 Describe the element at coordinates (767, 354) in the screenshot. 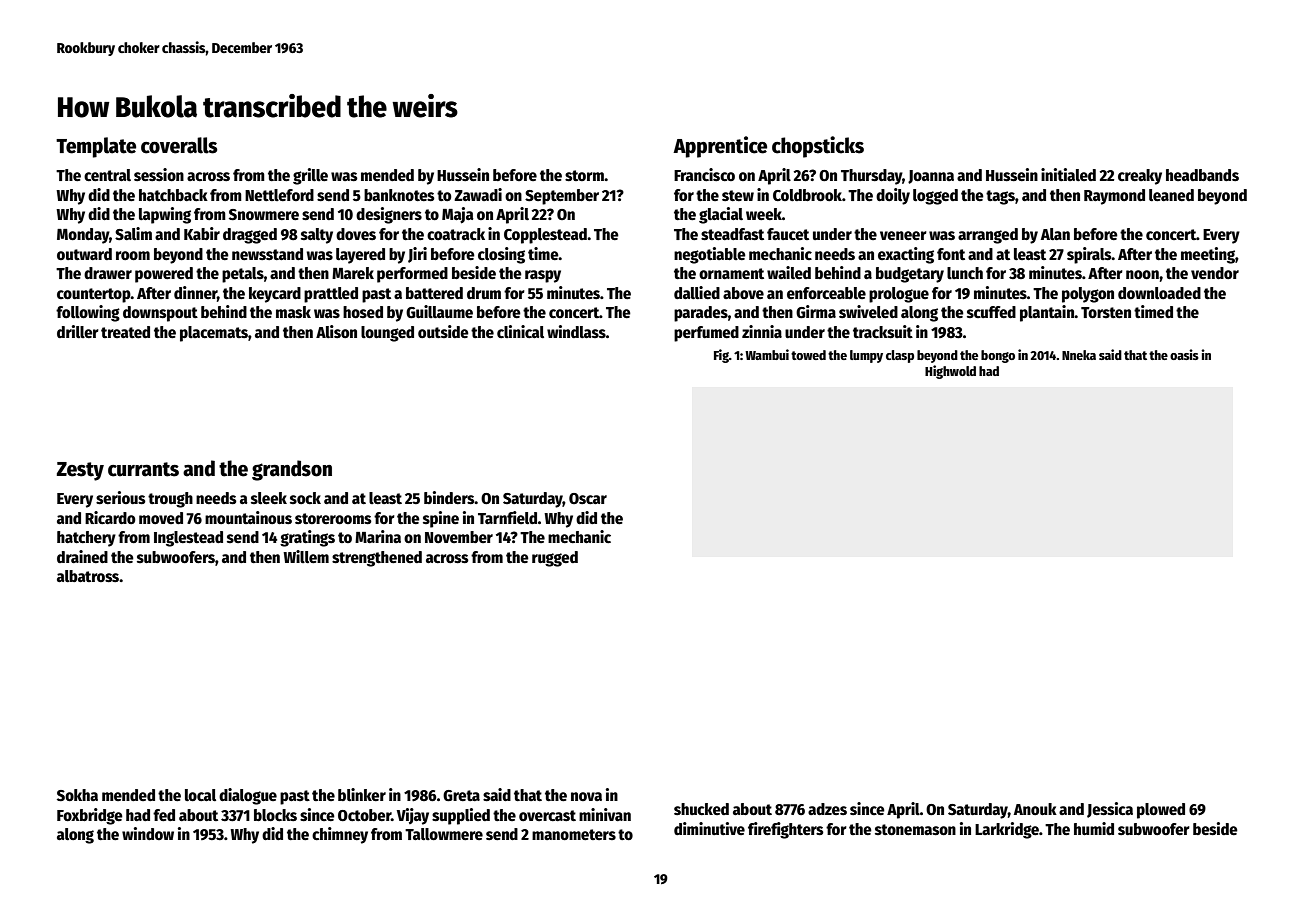

I see `Wambui` at that location.
